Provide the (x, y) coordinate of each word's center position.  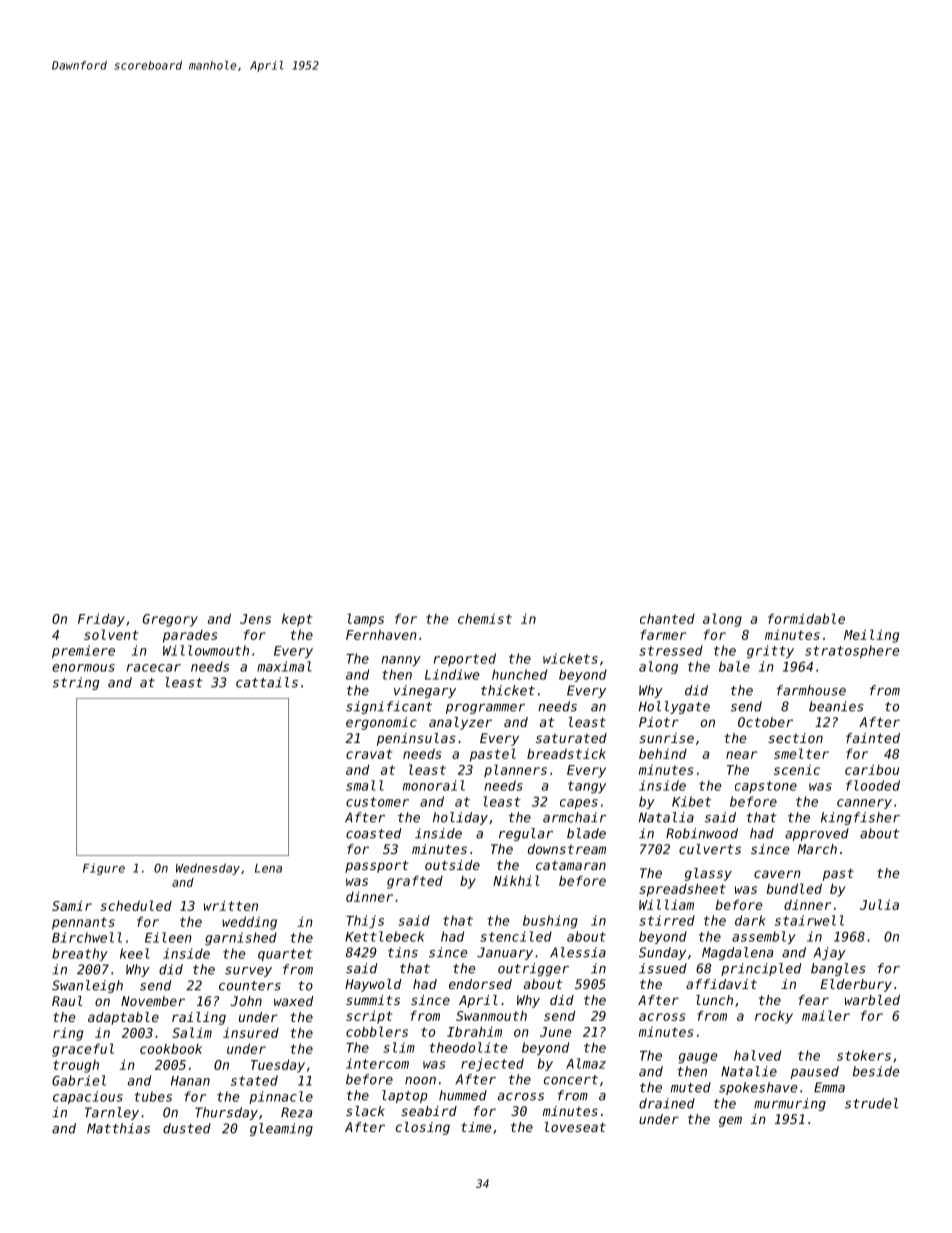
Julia (879, 904)
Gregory (170, 620)
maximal (284, 666)
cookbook (171, 1049)
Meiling (871, 636)
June (555, 1032)
